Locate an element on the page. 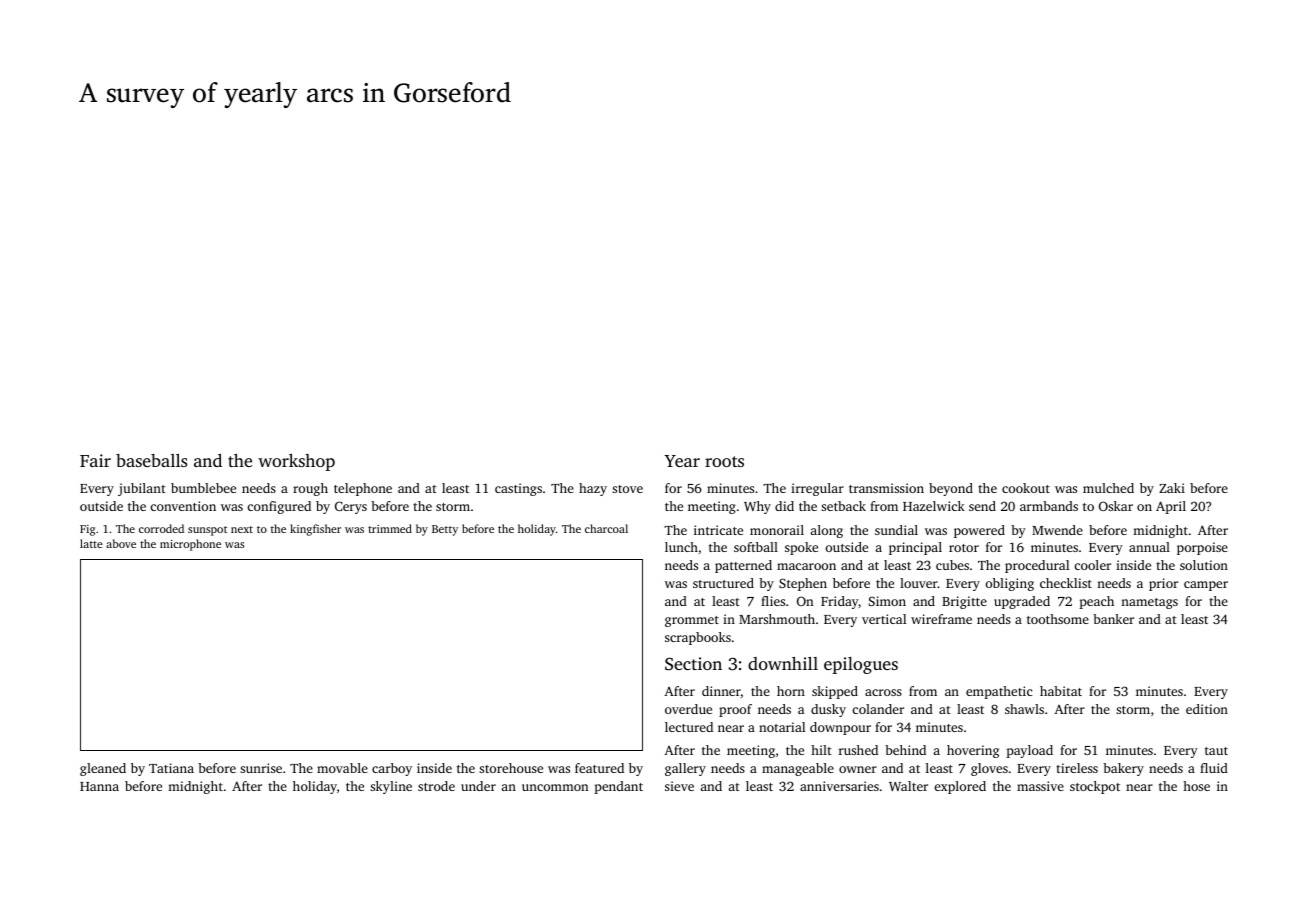 This image has width=1308, height=924. roots is located at coordinates (724, 461).
